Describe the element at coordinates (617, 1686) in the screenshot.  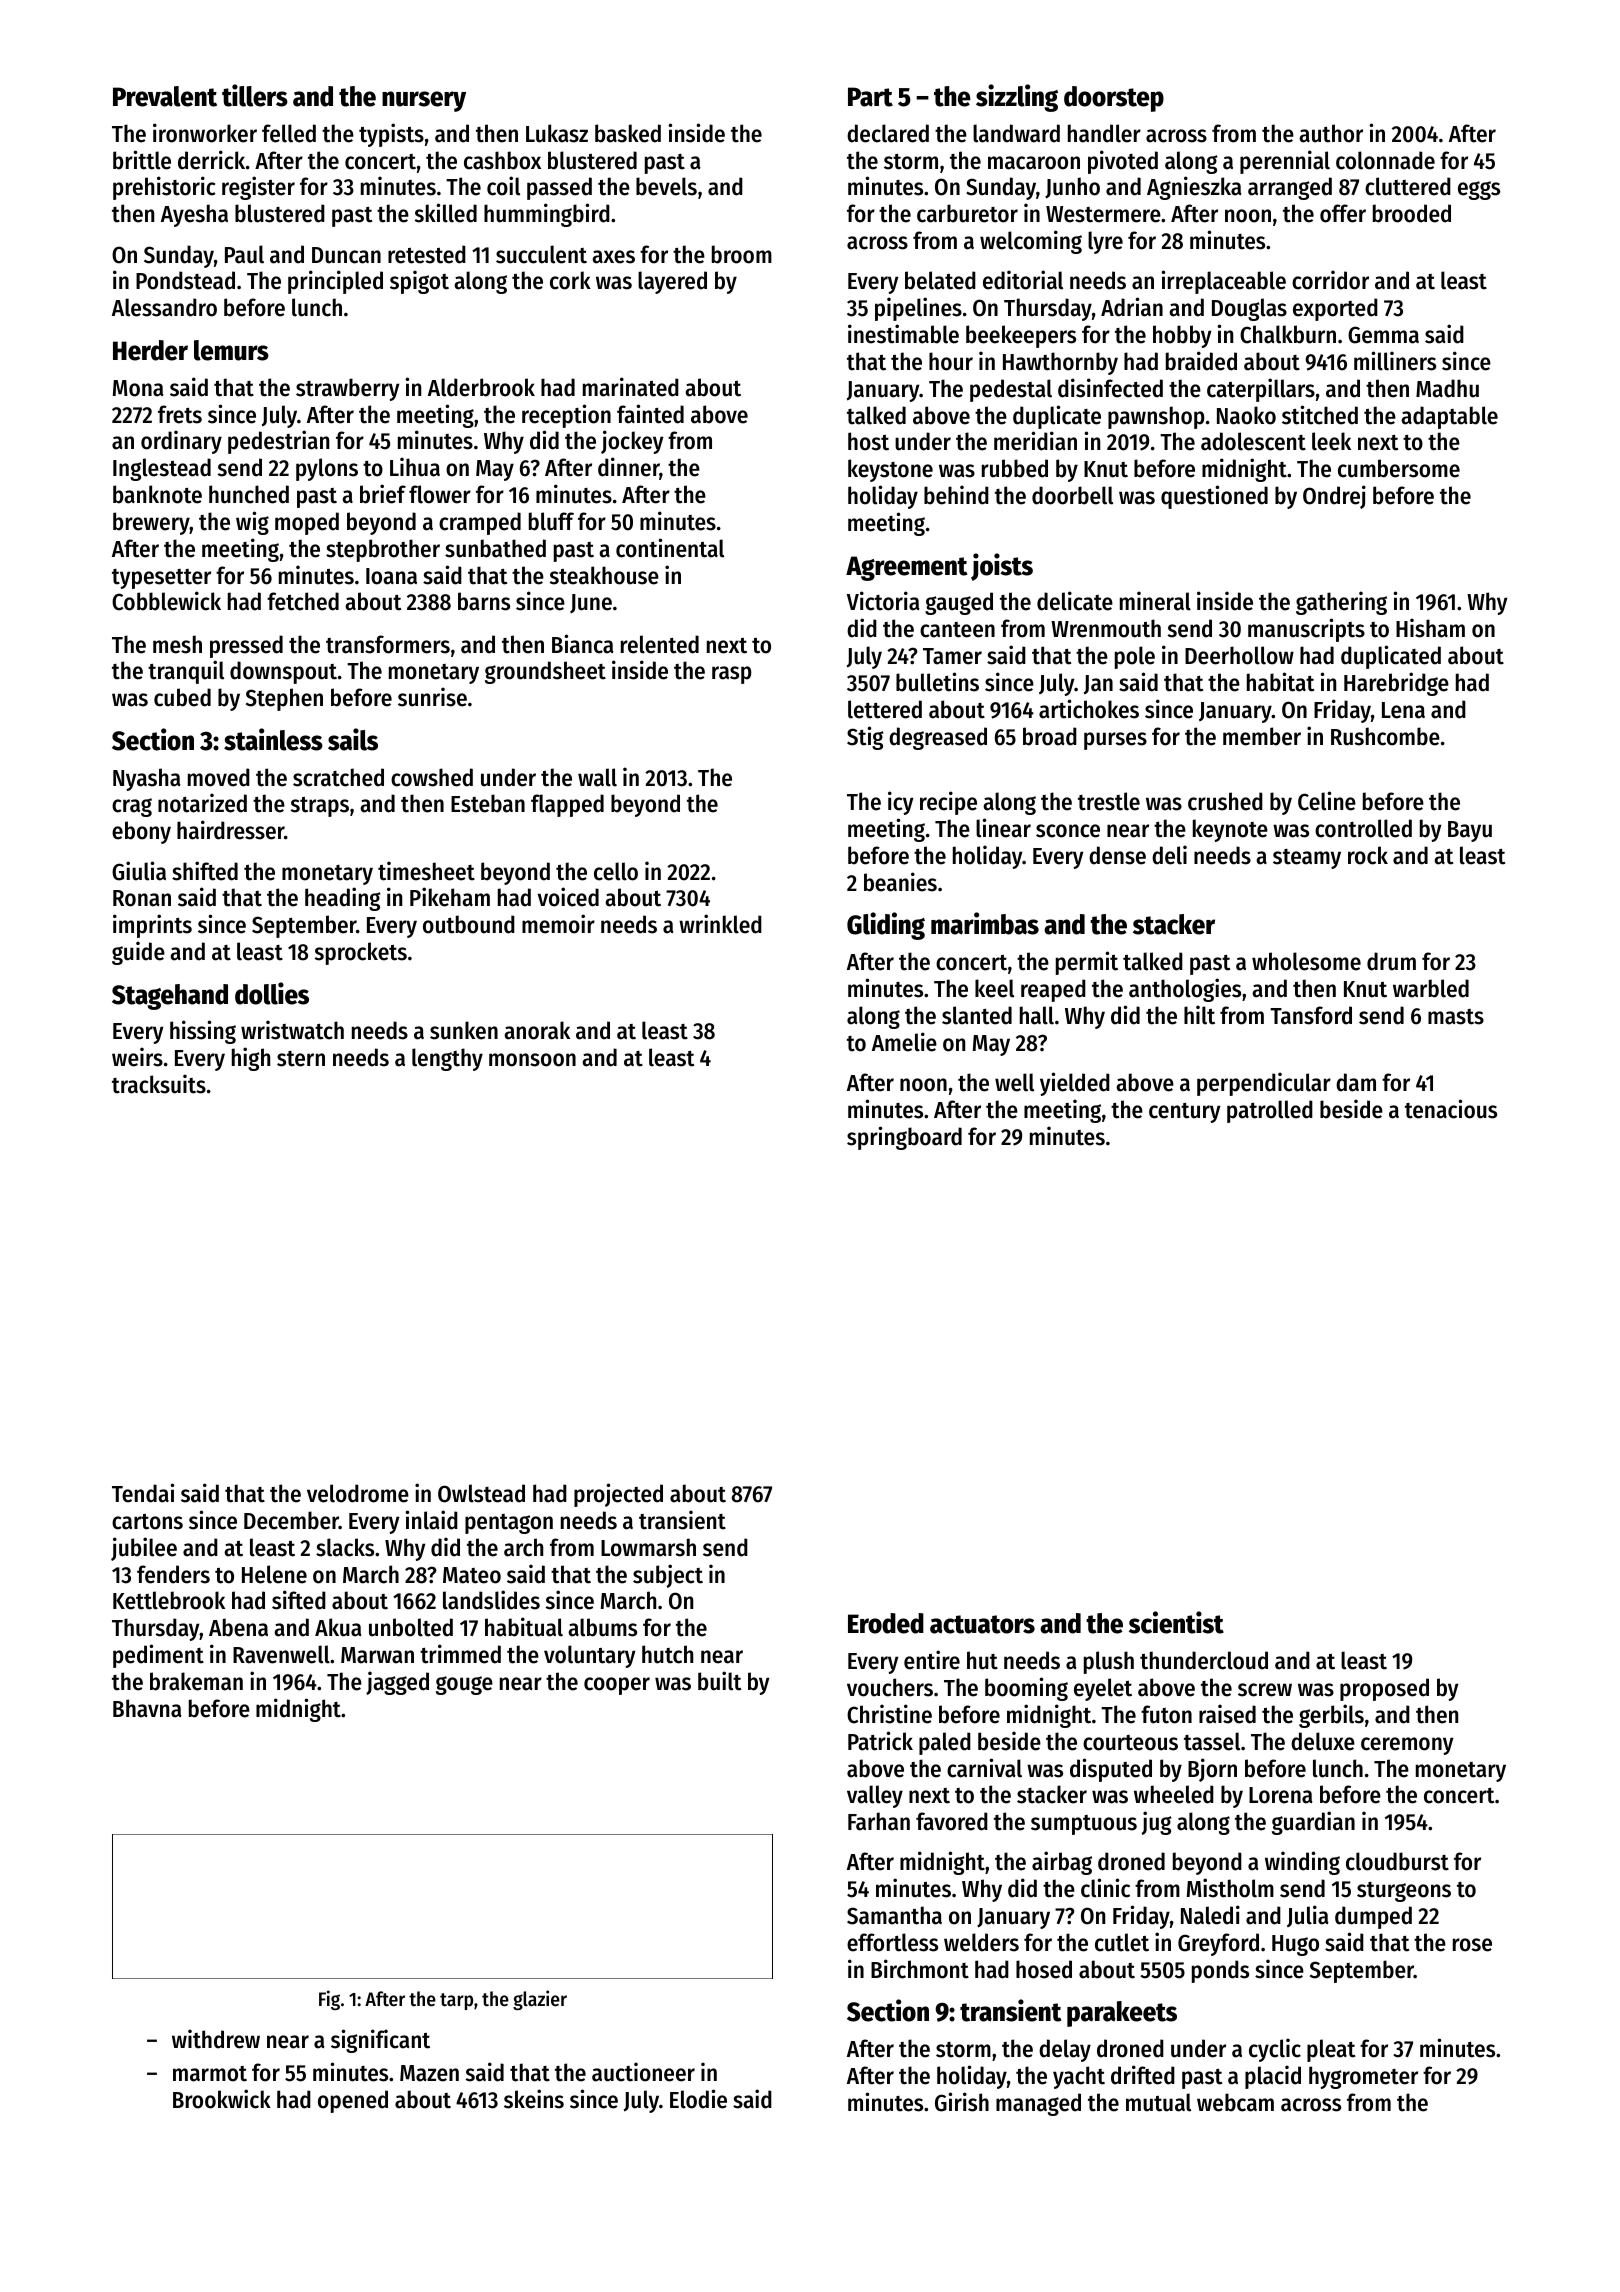
I see `cooper` at that location.
